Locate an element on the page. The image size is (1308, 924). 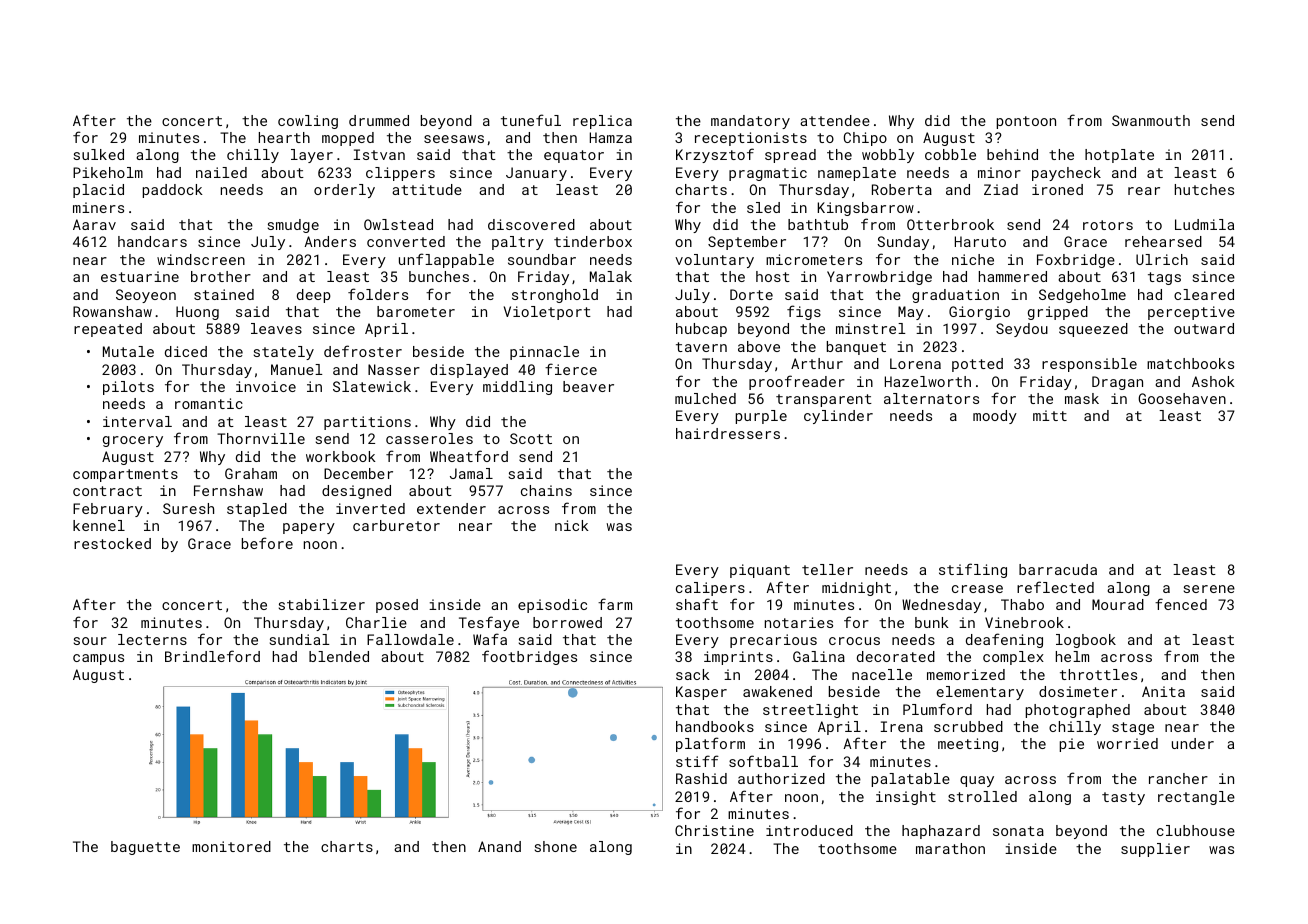
baguette is located at coordinates (145, 848).
